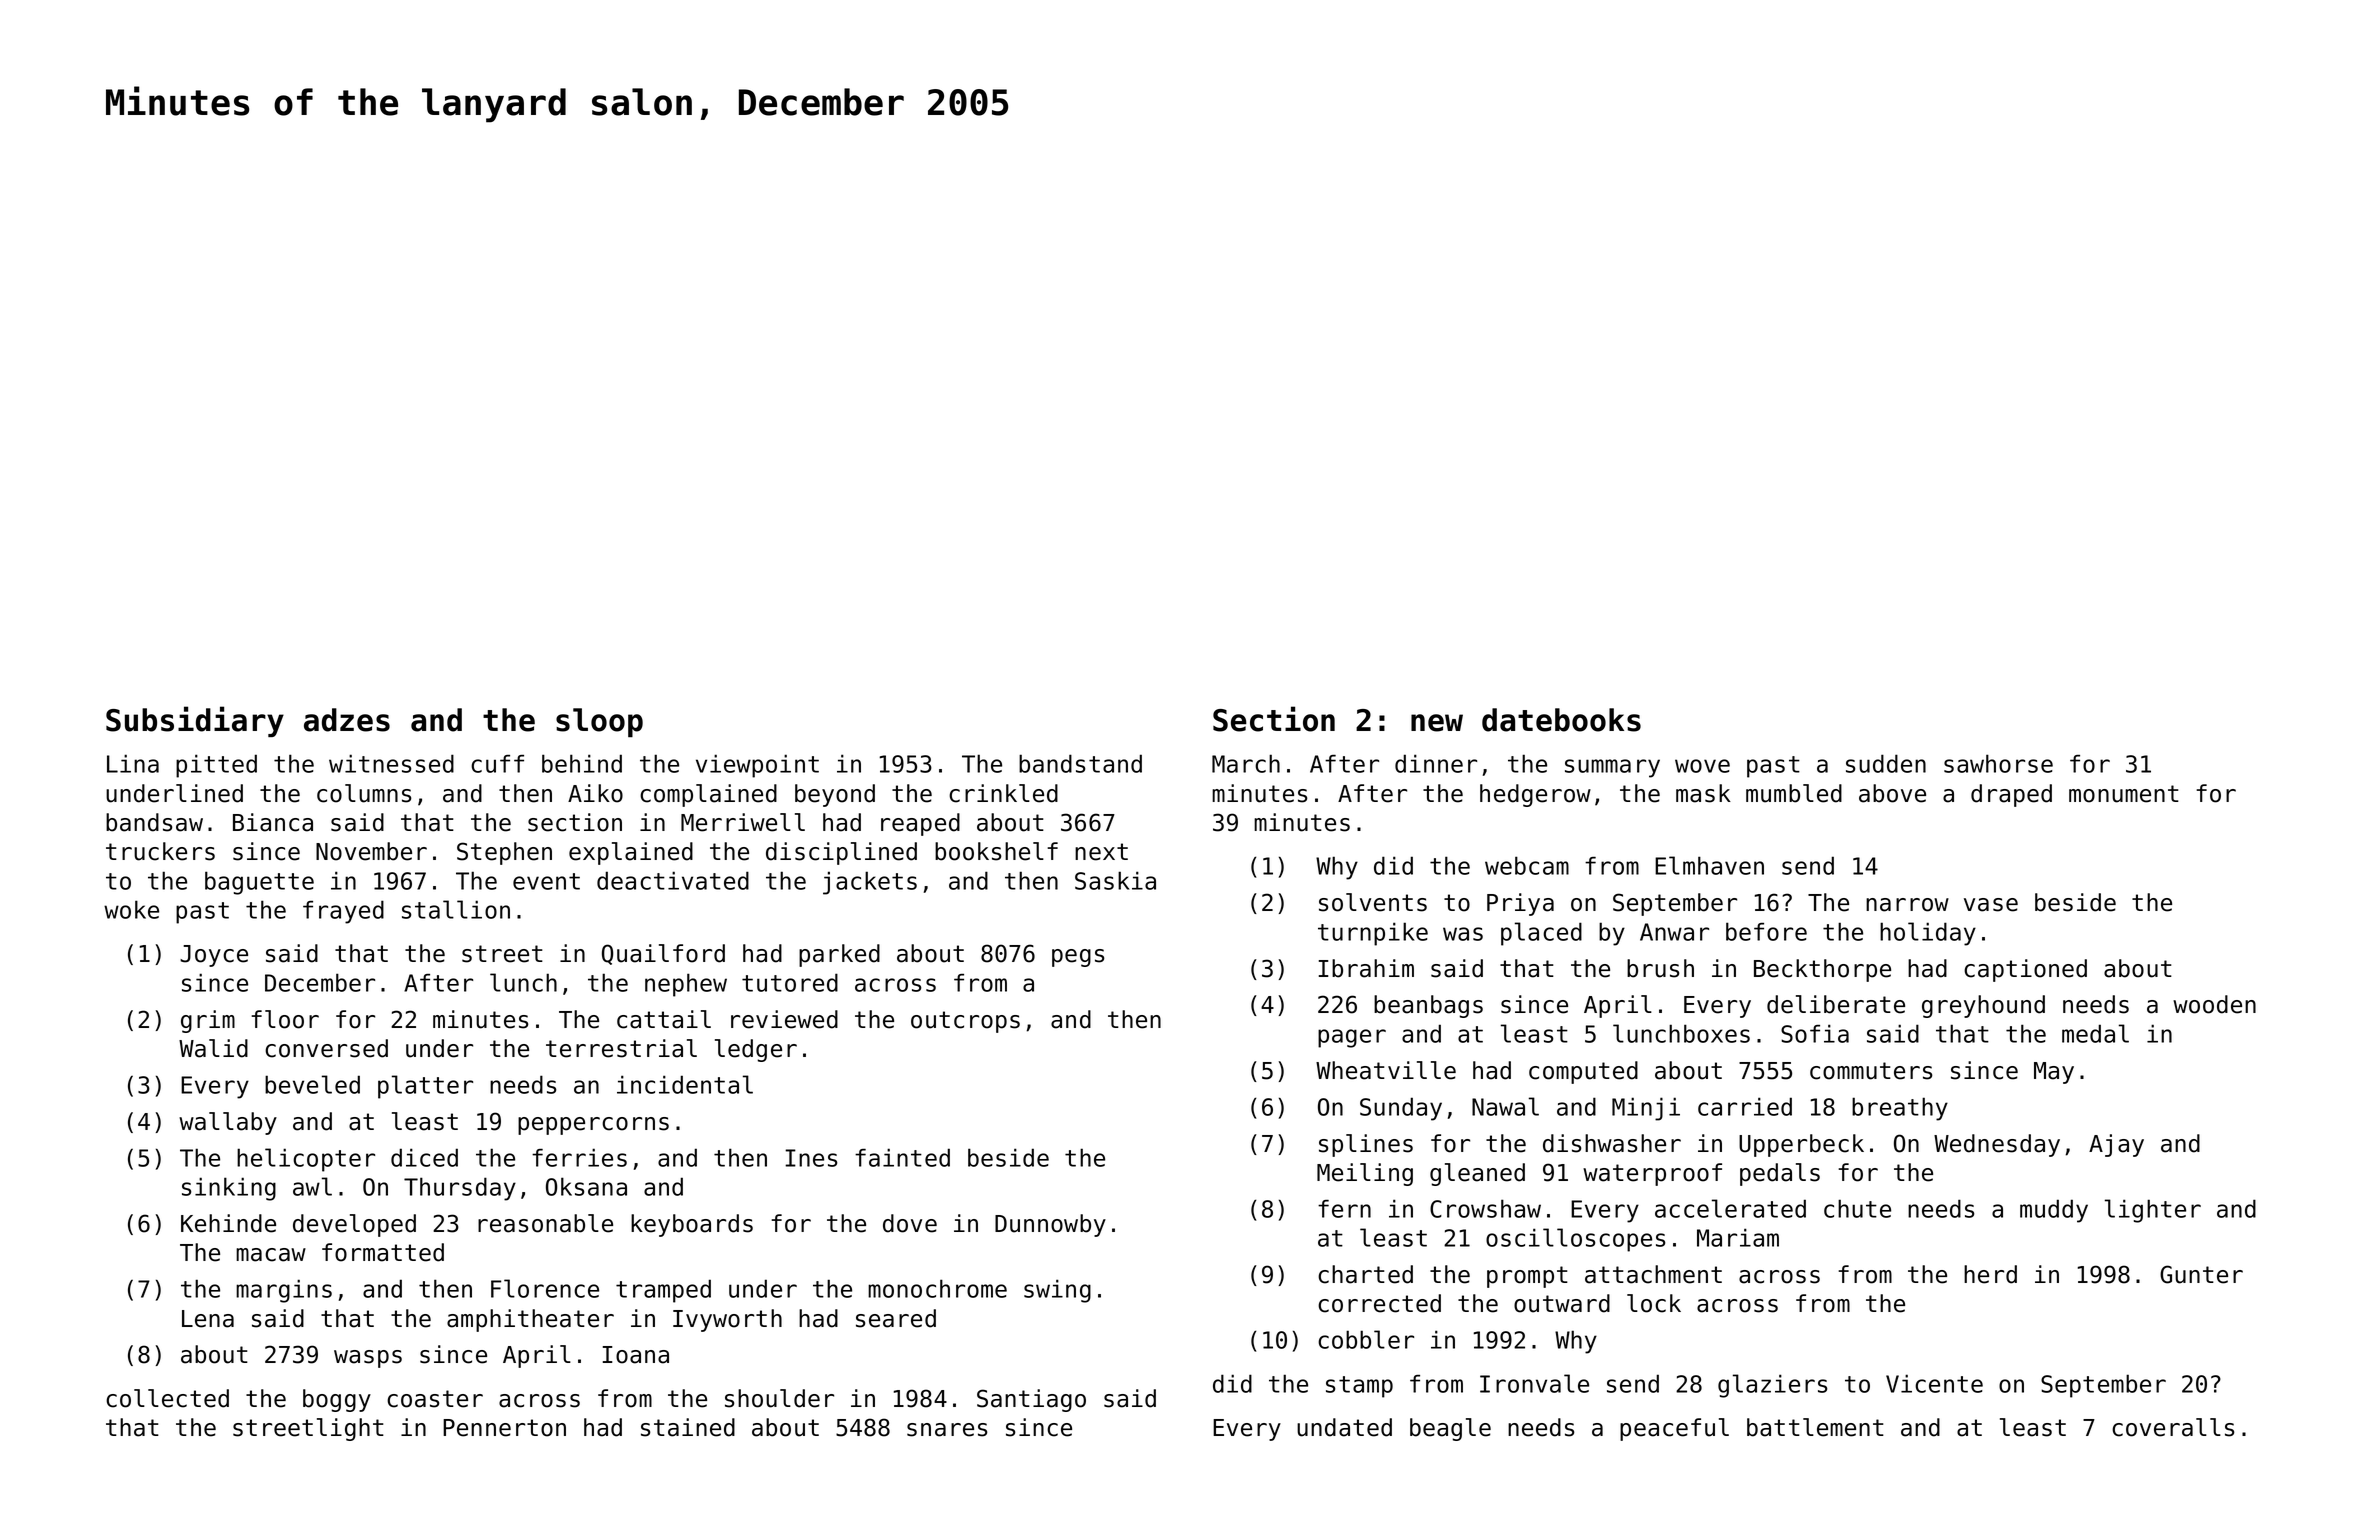 Image resolution: width=2380 pixels, height=1540 pixels. I want to click on keyboards, so click(692, 1225).
